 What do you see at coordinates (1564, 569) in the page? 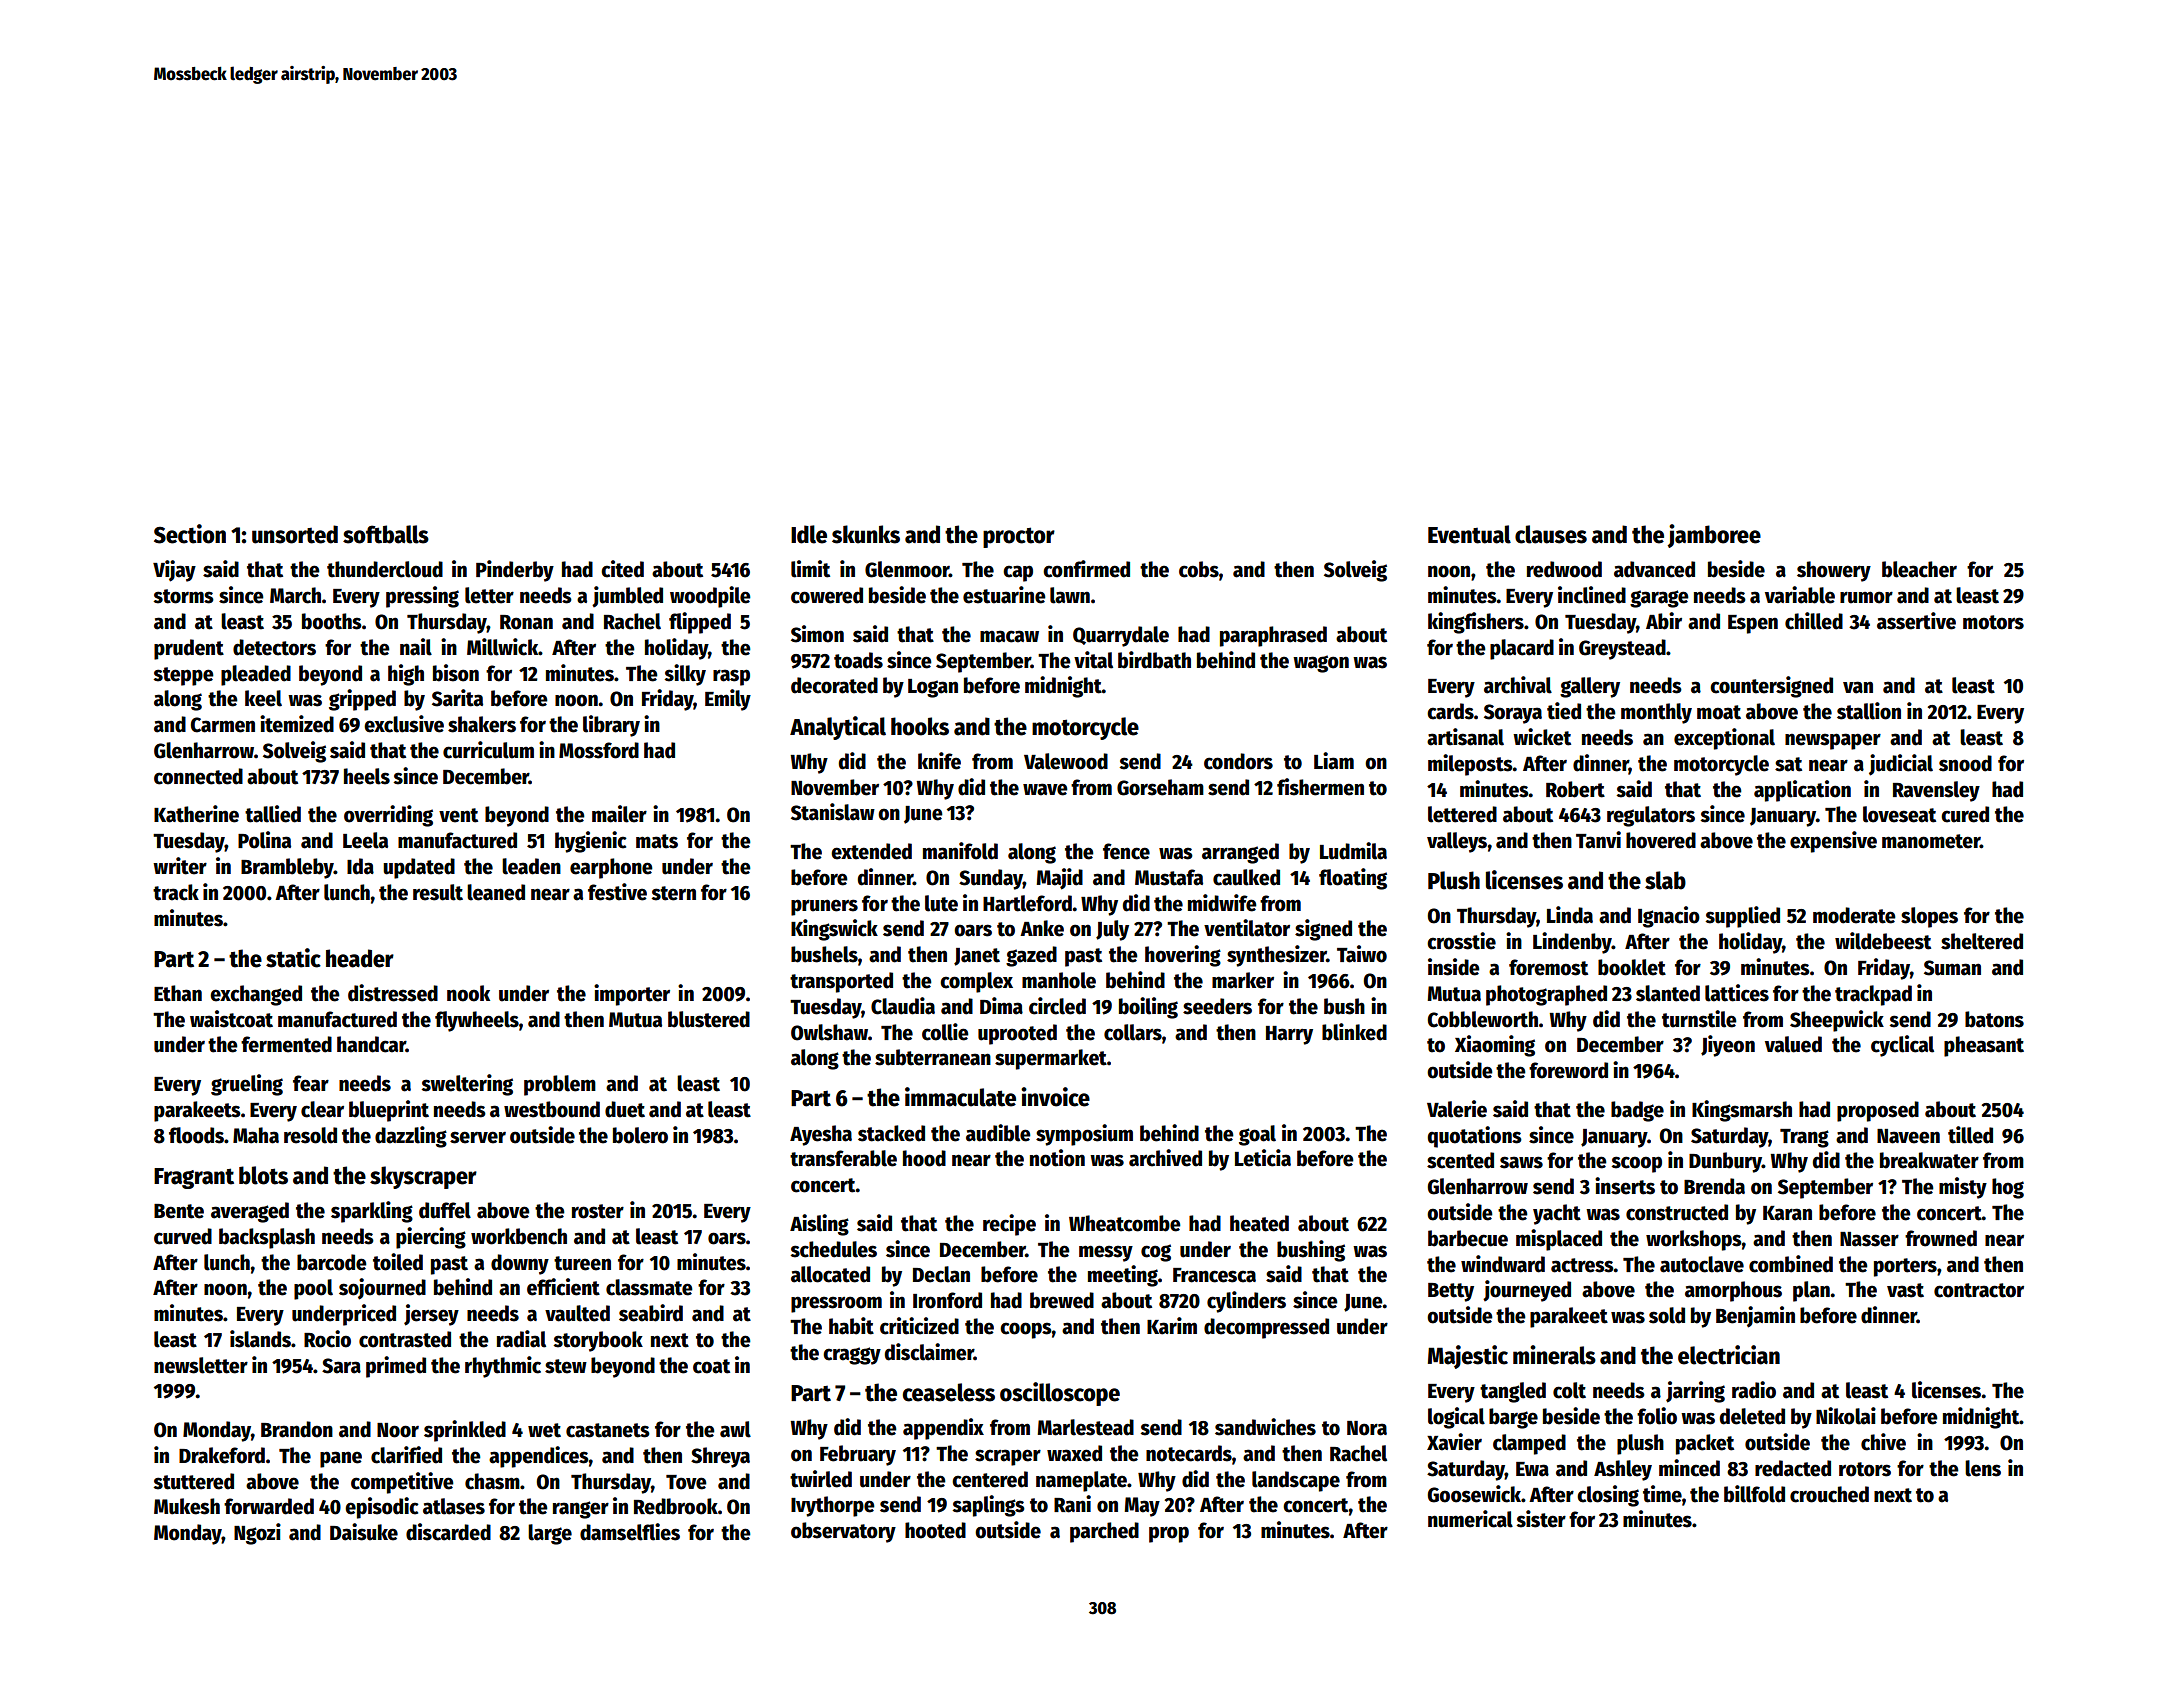
I see `redwood` at bounding box center [1564, 569].
